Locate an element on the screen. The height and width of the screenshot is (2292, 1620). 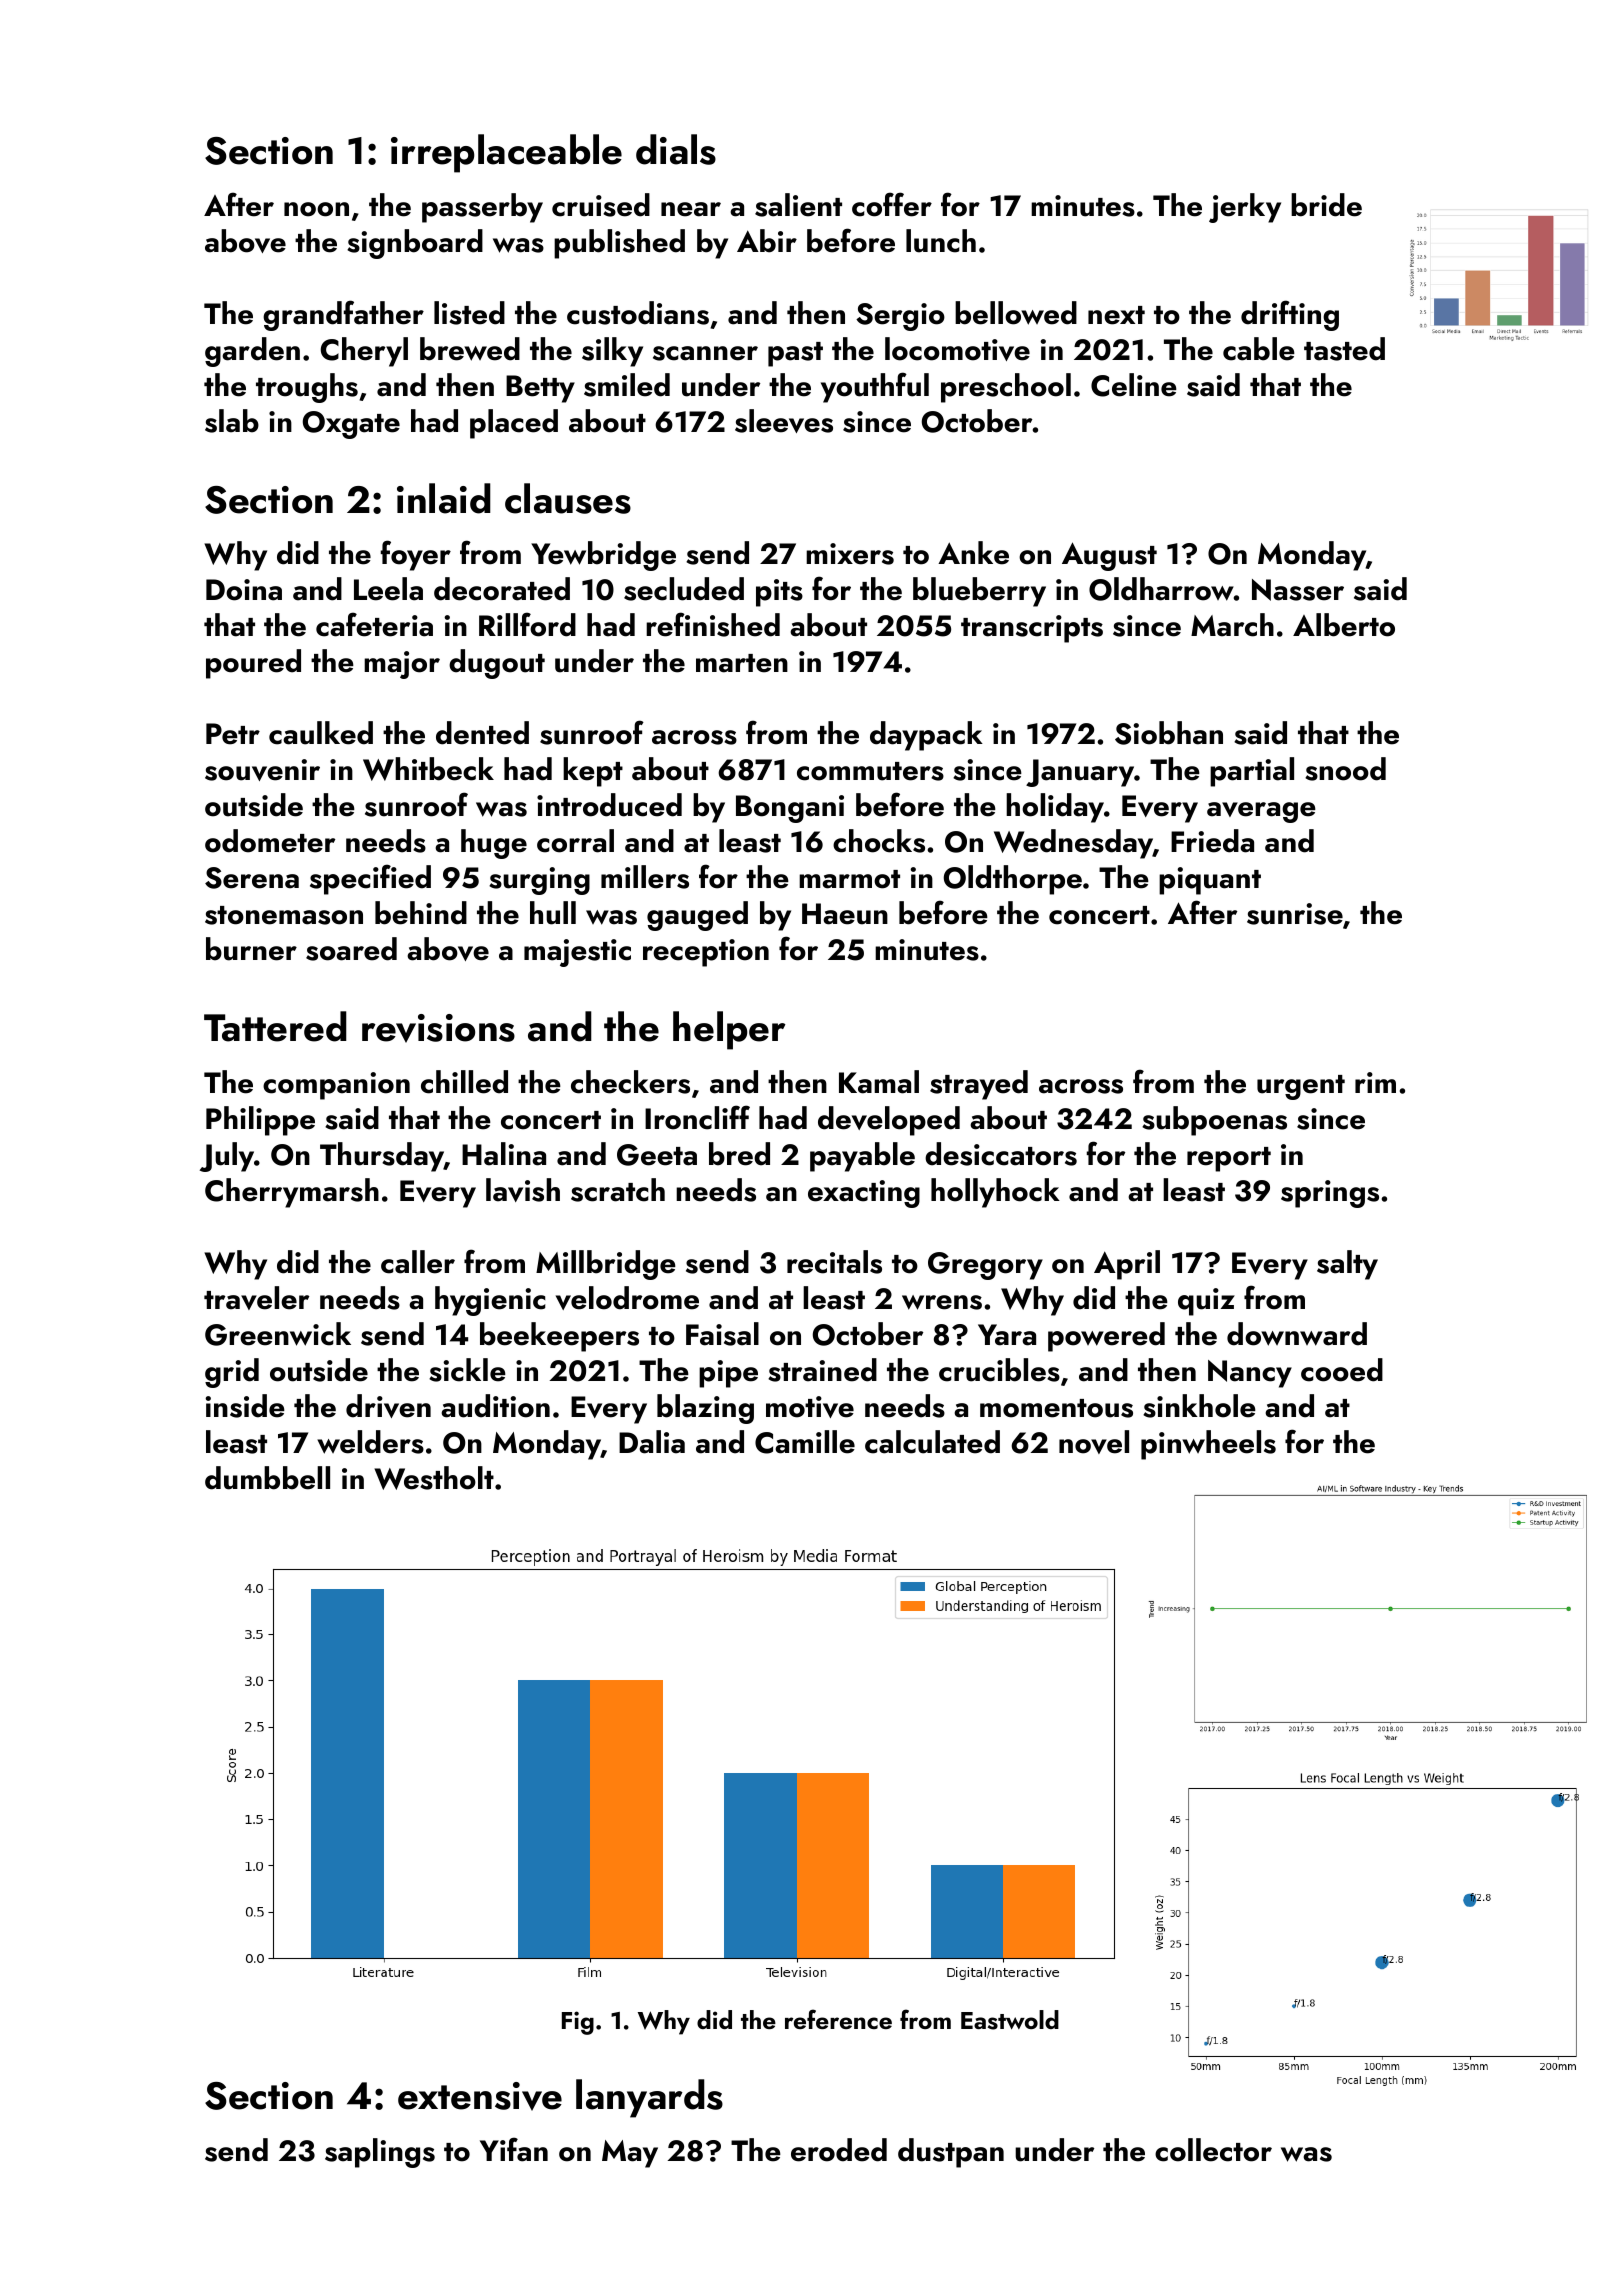
Yifan is located at coordinates (514, 2149).
